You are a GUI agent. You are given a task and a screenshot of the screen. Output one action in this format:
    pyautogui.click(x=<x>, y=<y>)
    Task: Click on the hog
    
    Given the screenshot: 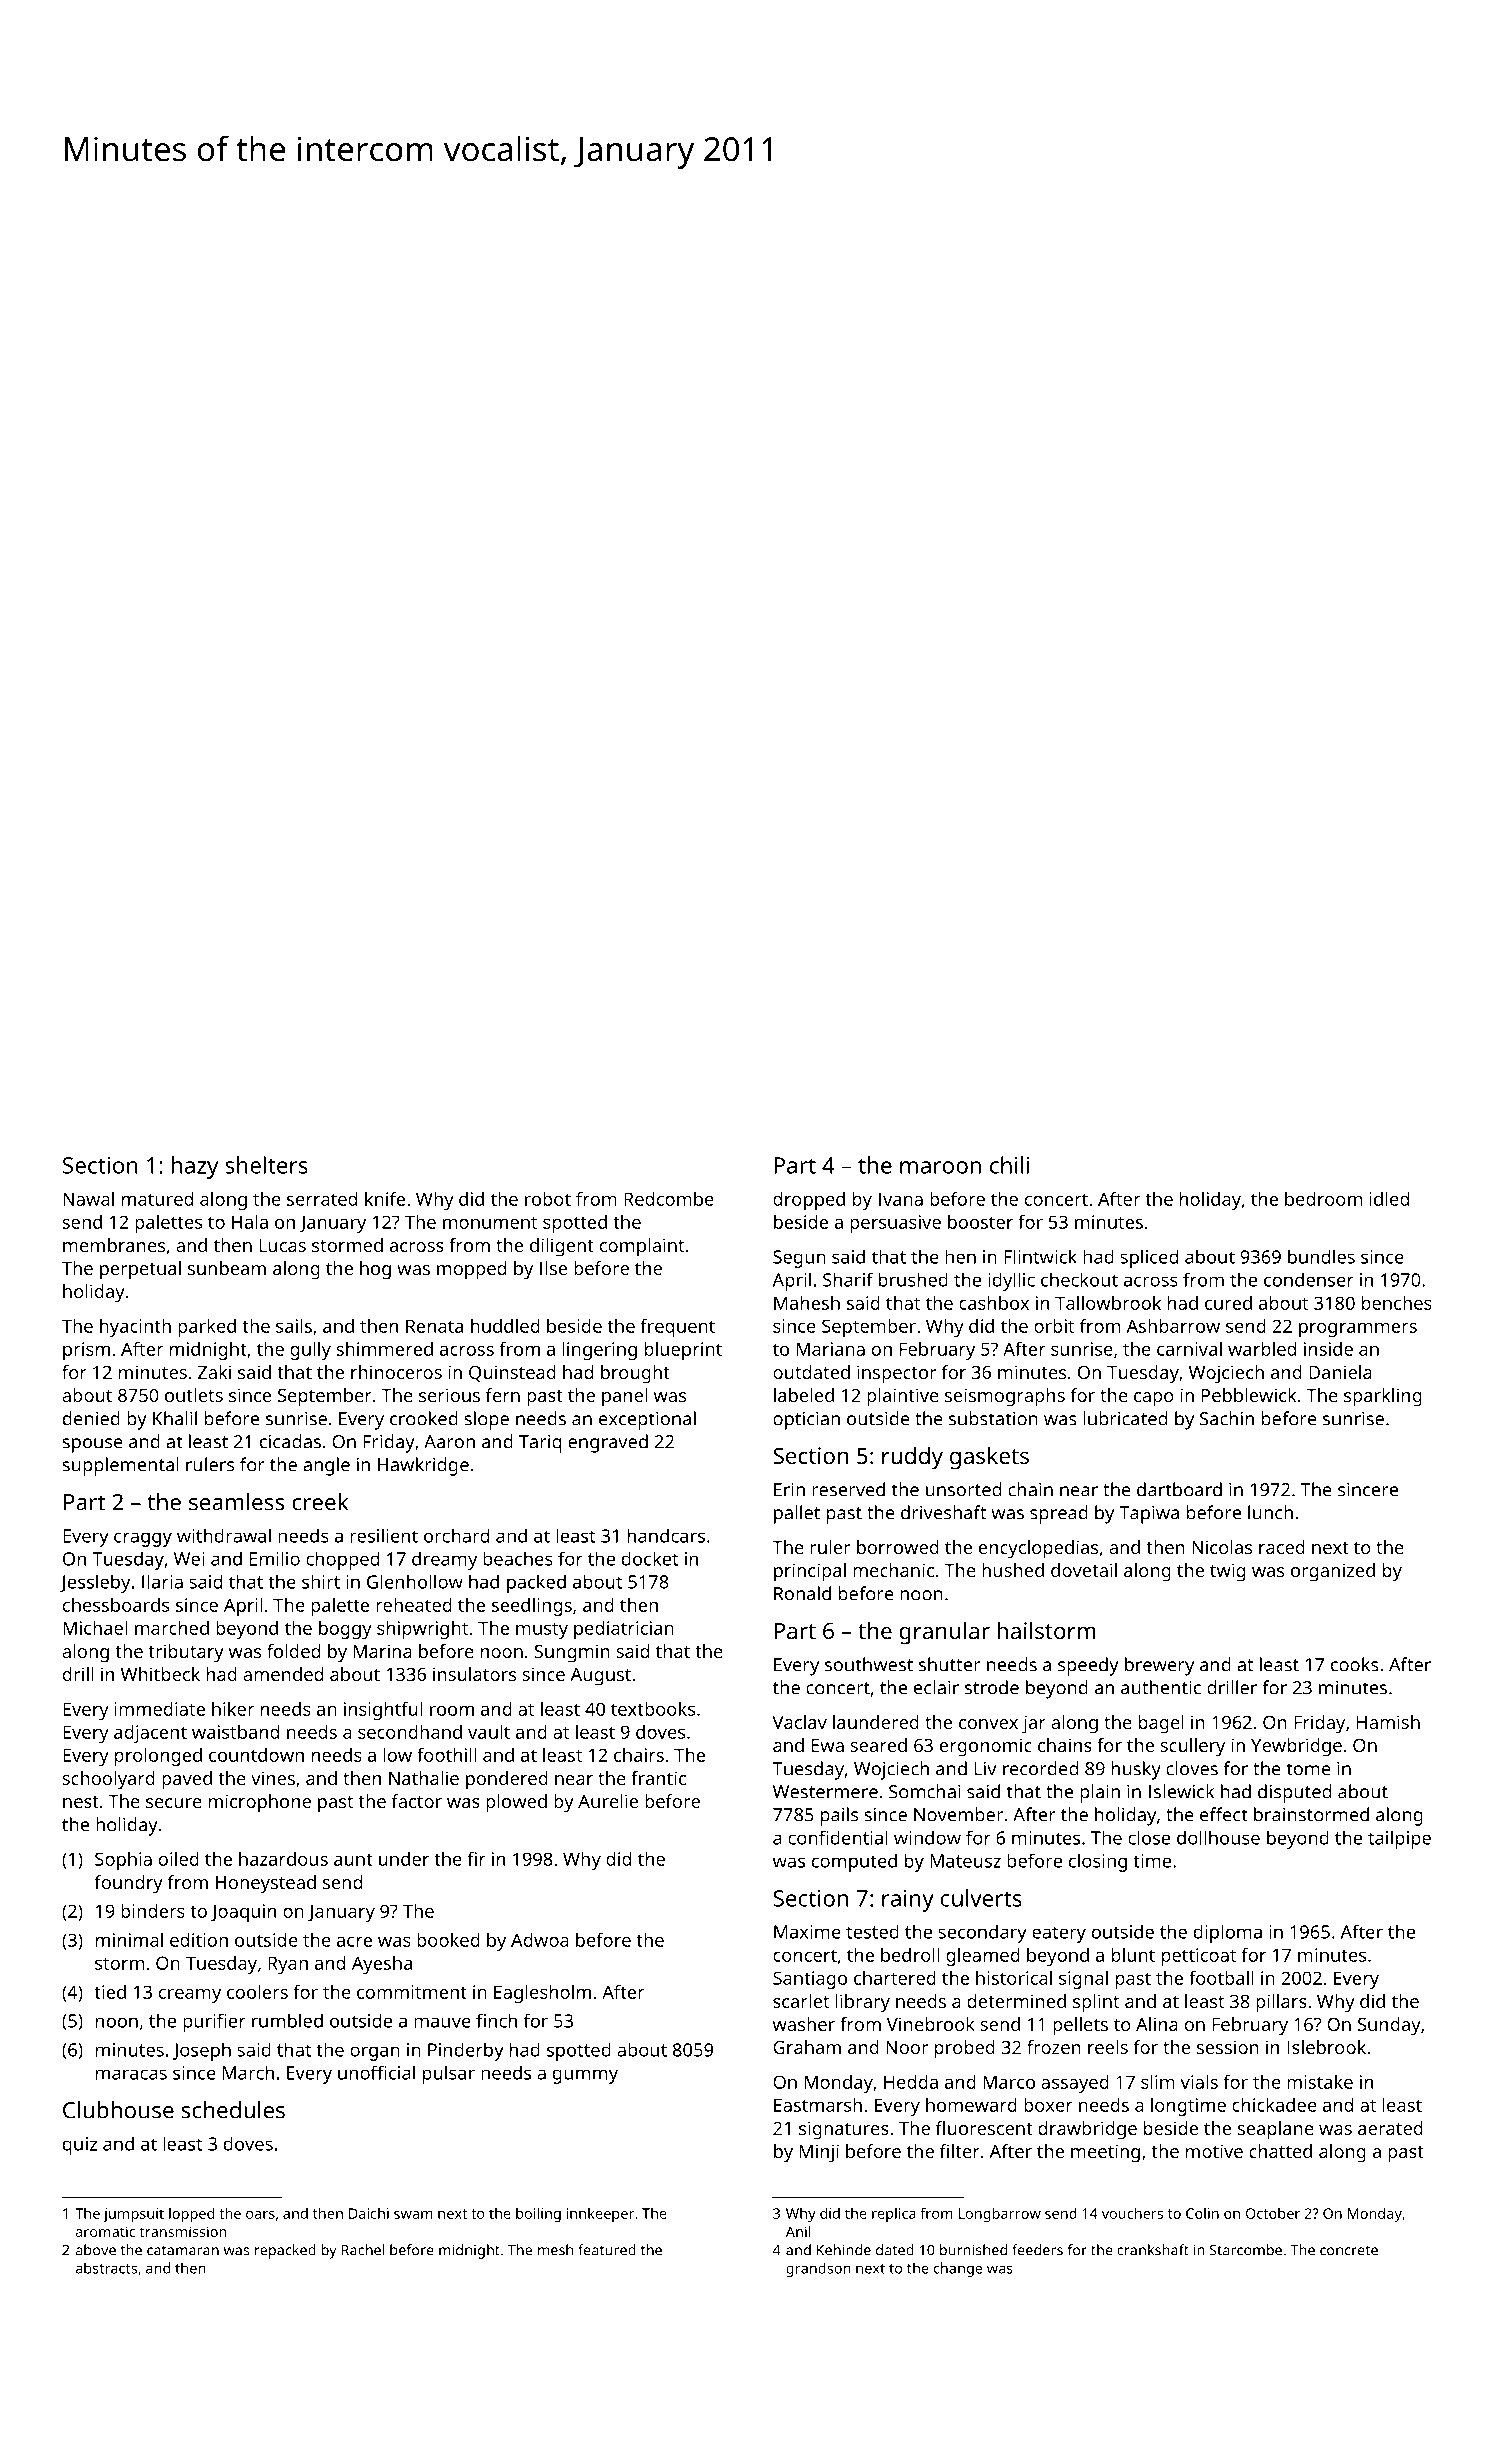 What is the action you would take?
    pyautogui.click(x=375, y=1270)
